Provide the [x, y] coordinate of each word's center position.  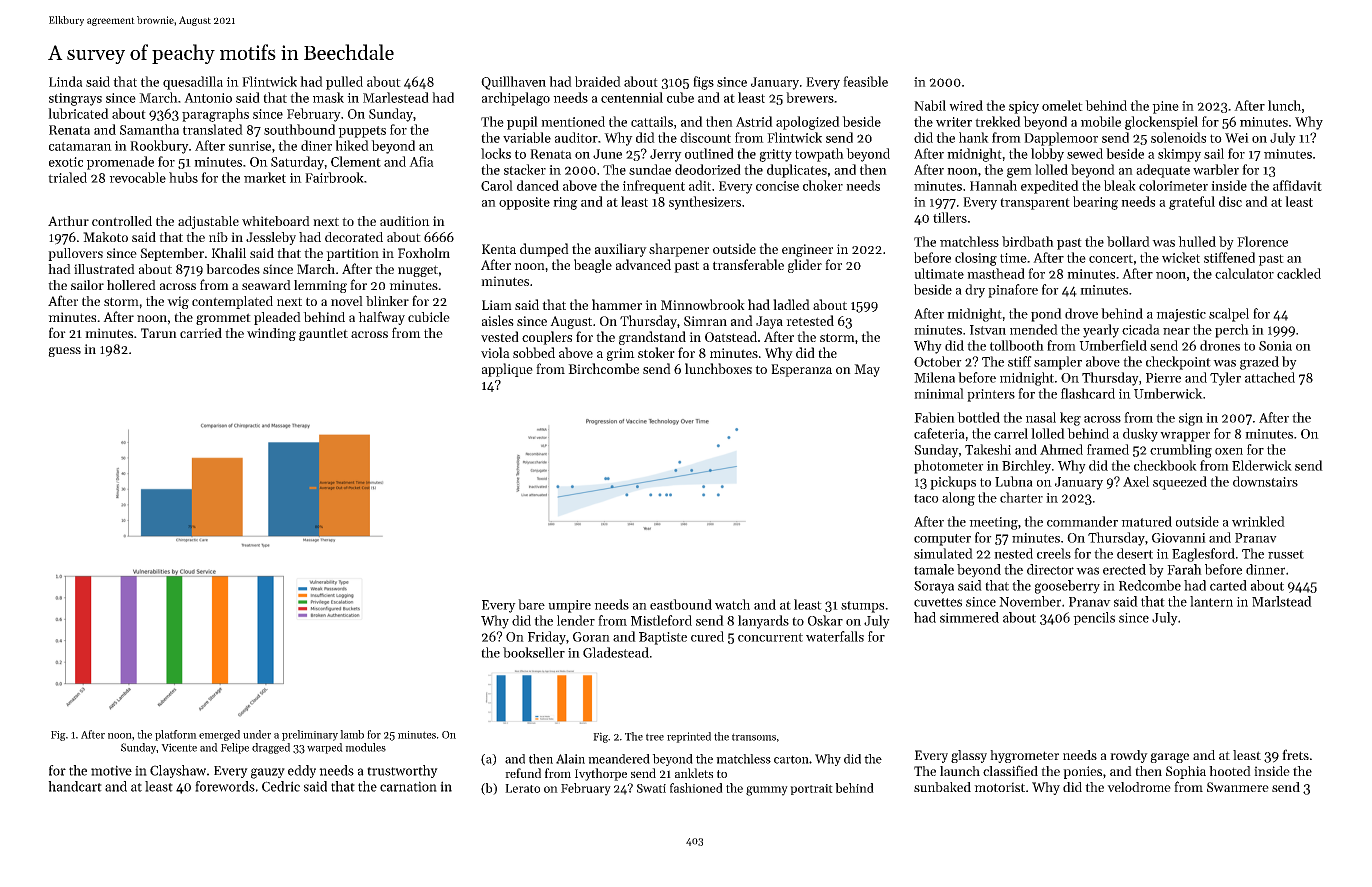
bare [531, 604]
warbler [1216, 169]
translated [213, 129]
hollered [131, 285]
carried [201, 333]
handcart [75, 786]
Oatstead [731, 336]
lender [576, 620]
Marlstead [1282, 601]
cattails [652, 121]
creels [1054, 553]
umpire [569, 606]
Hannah [993, 185]
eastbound [681, 604]
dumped [544, 250]
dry [975, 291]
